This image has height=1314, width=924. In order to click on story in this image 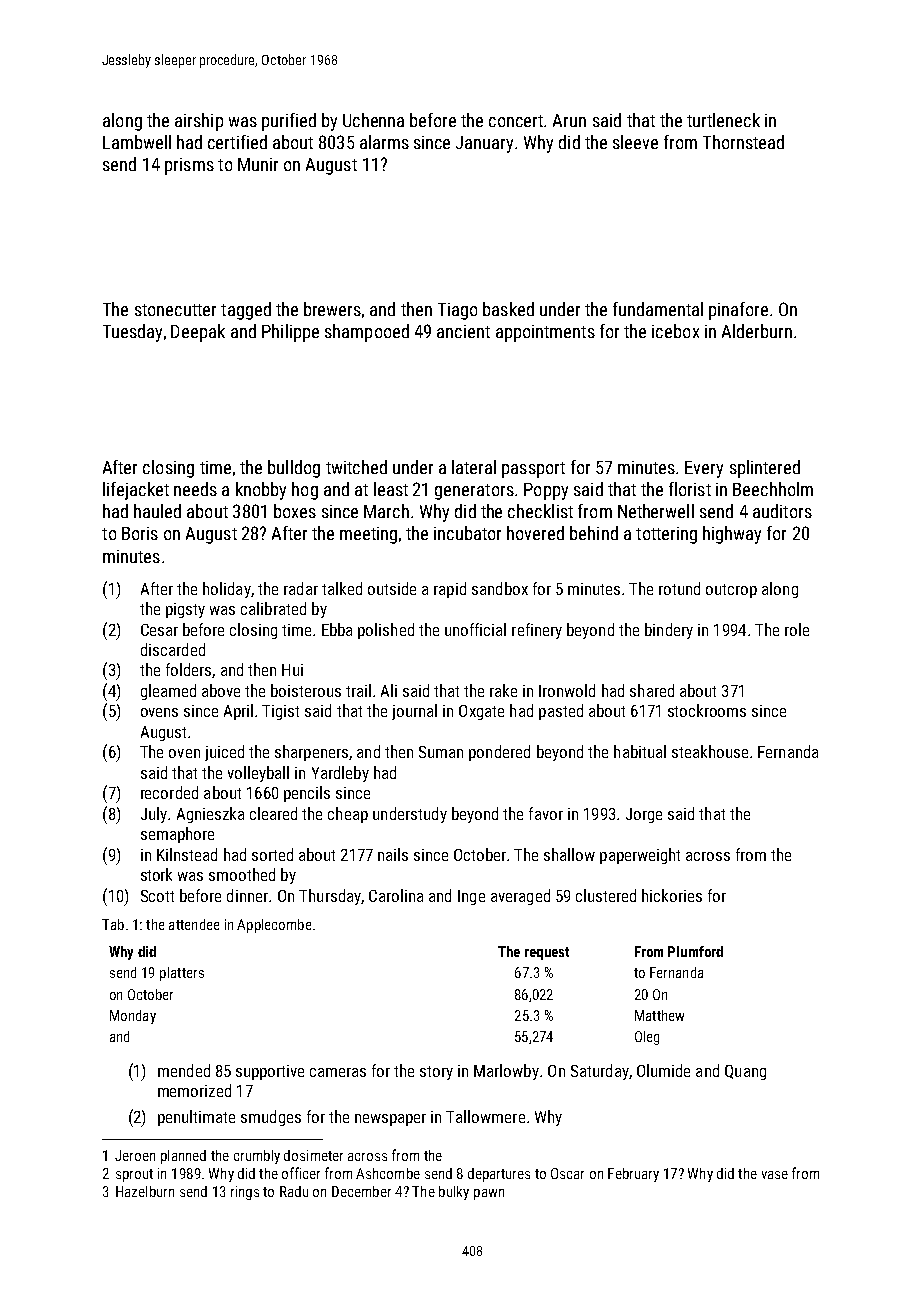, I will do `click(436, 1073)`.
